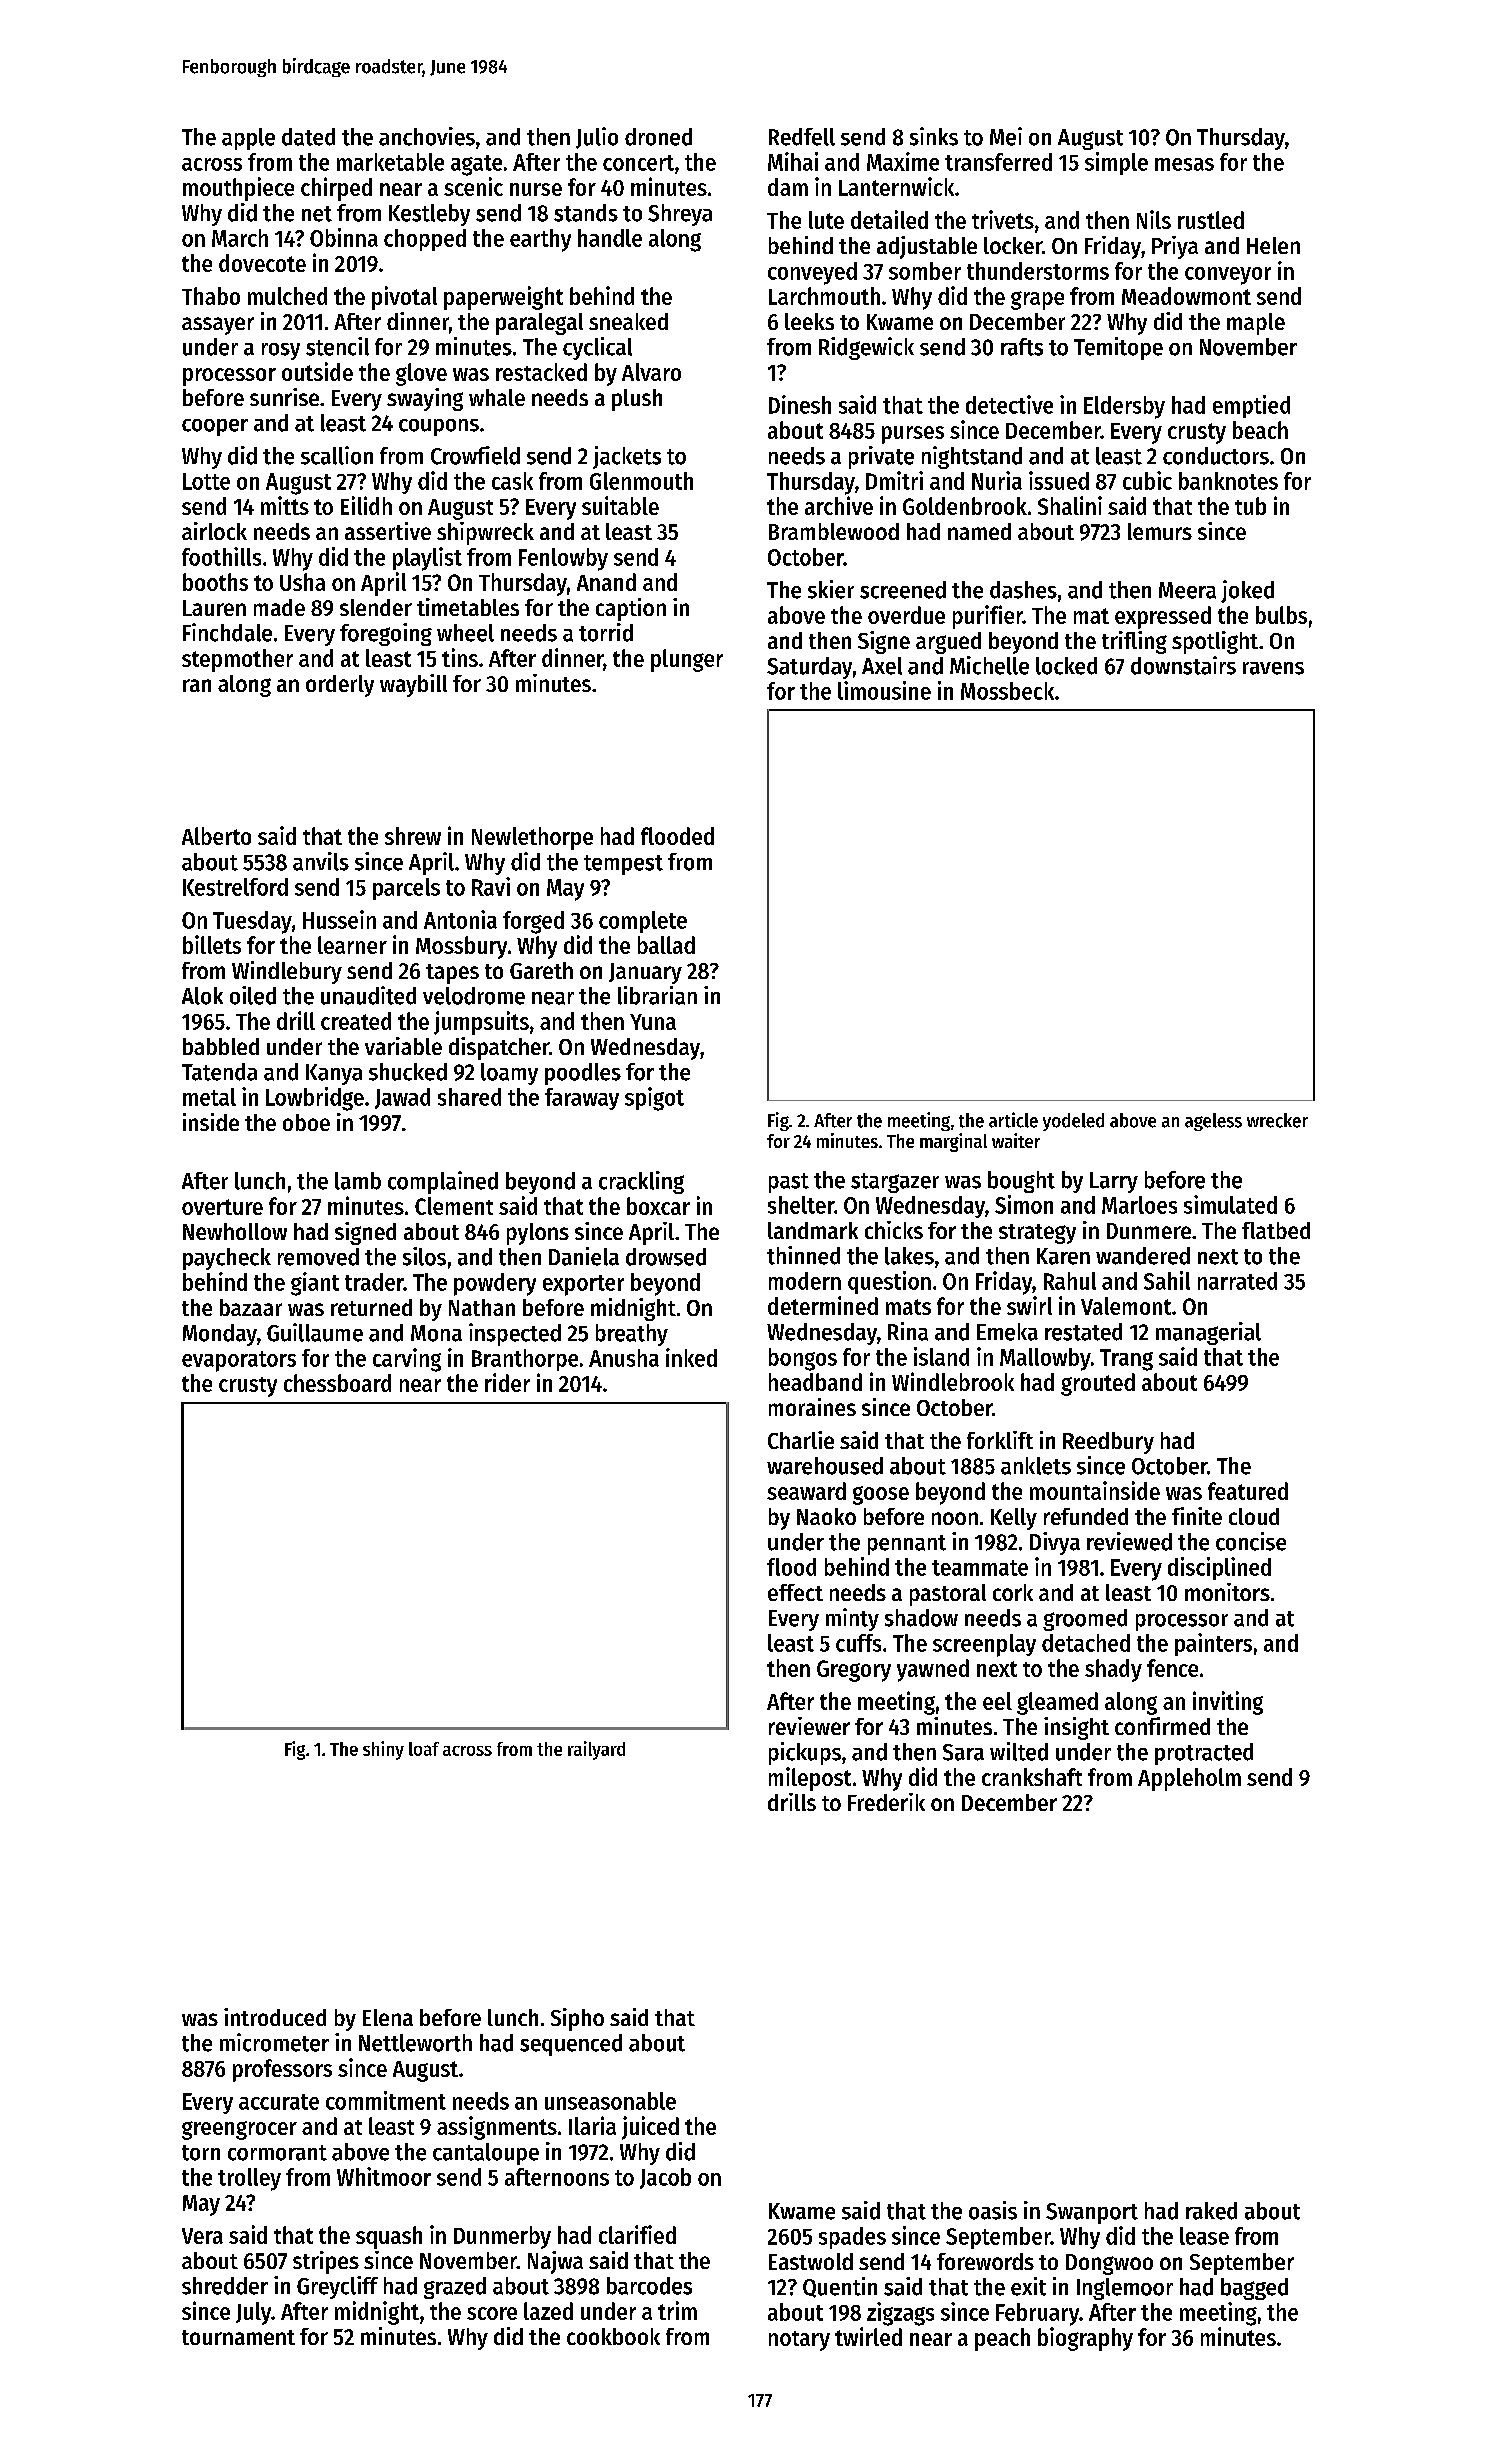 The height and width of the image is (2464, 1496). I want to click on bagged, so click(1254, 2289).
